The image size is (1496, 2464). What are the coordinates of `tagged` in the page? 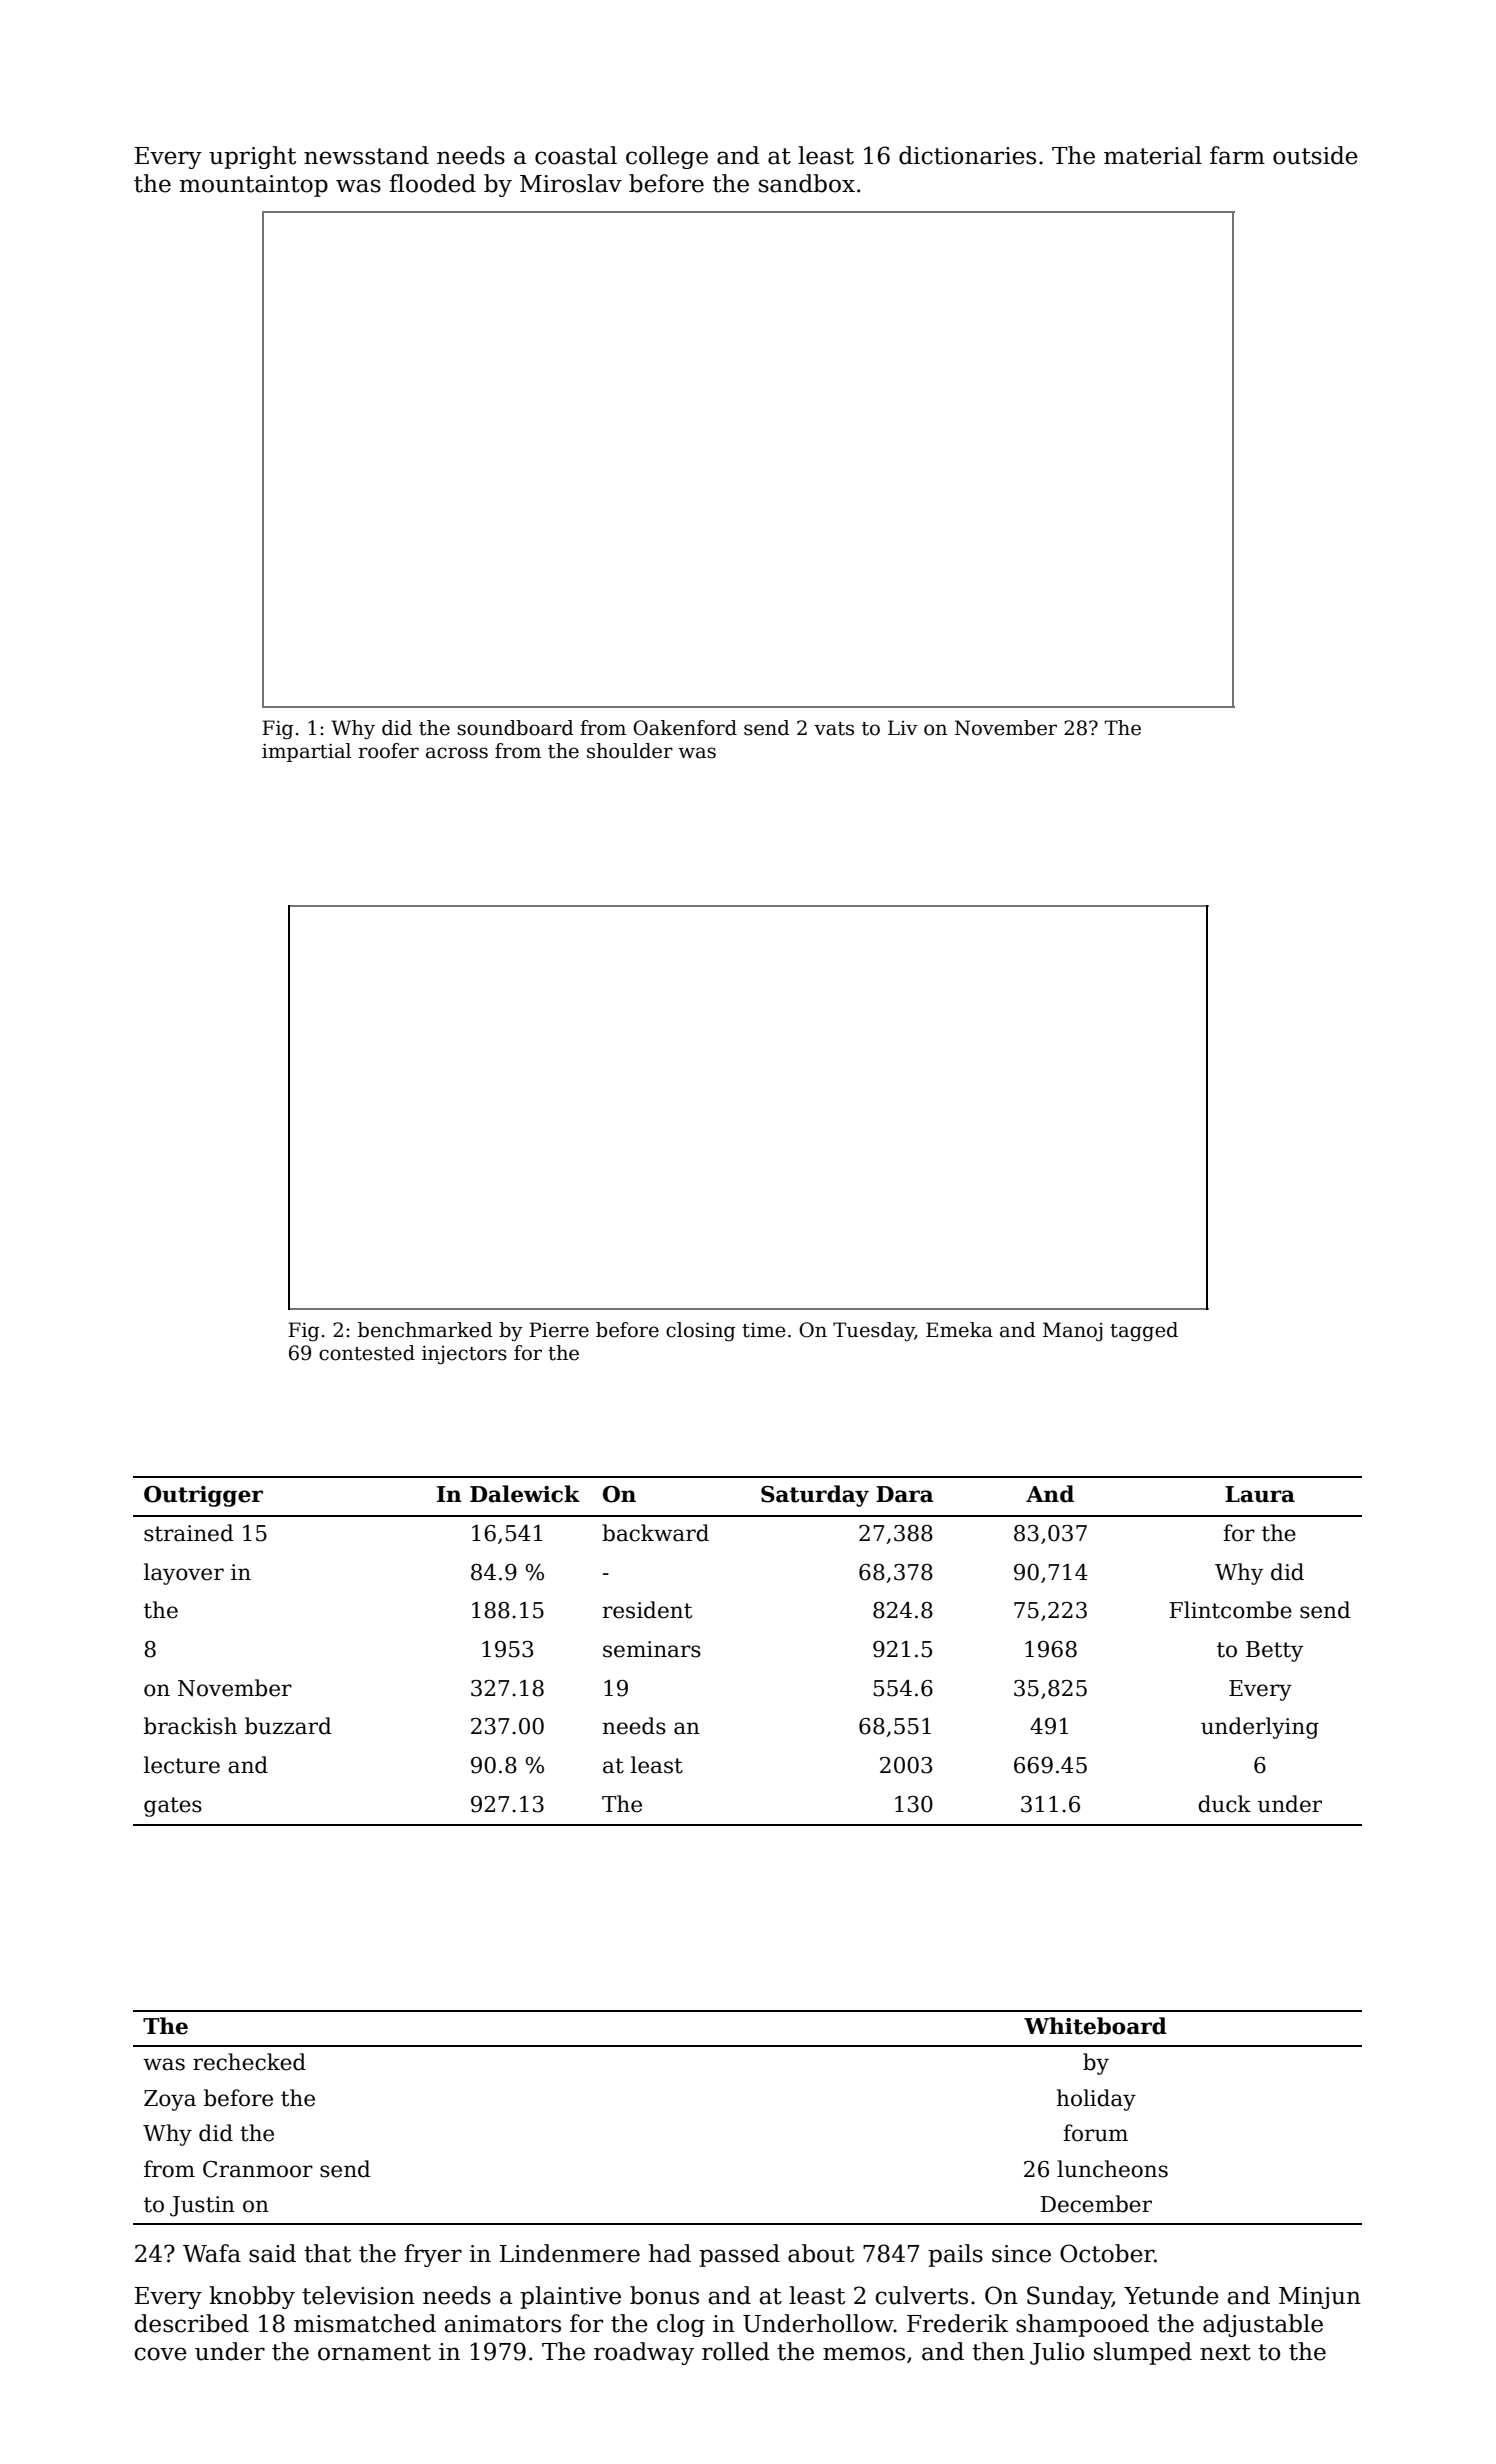 It's located at (1144, 1332).
